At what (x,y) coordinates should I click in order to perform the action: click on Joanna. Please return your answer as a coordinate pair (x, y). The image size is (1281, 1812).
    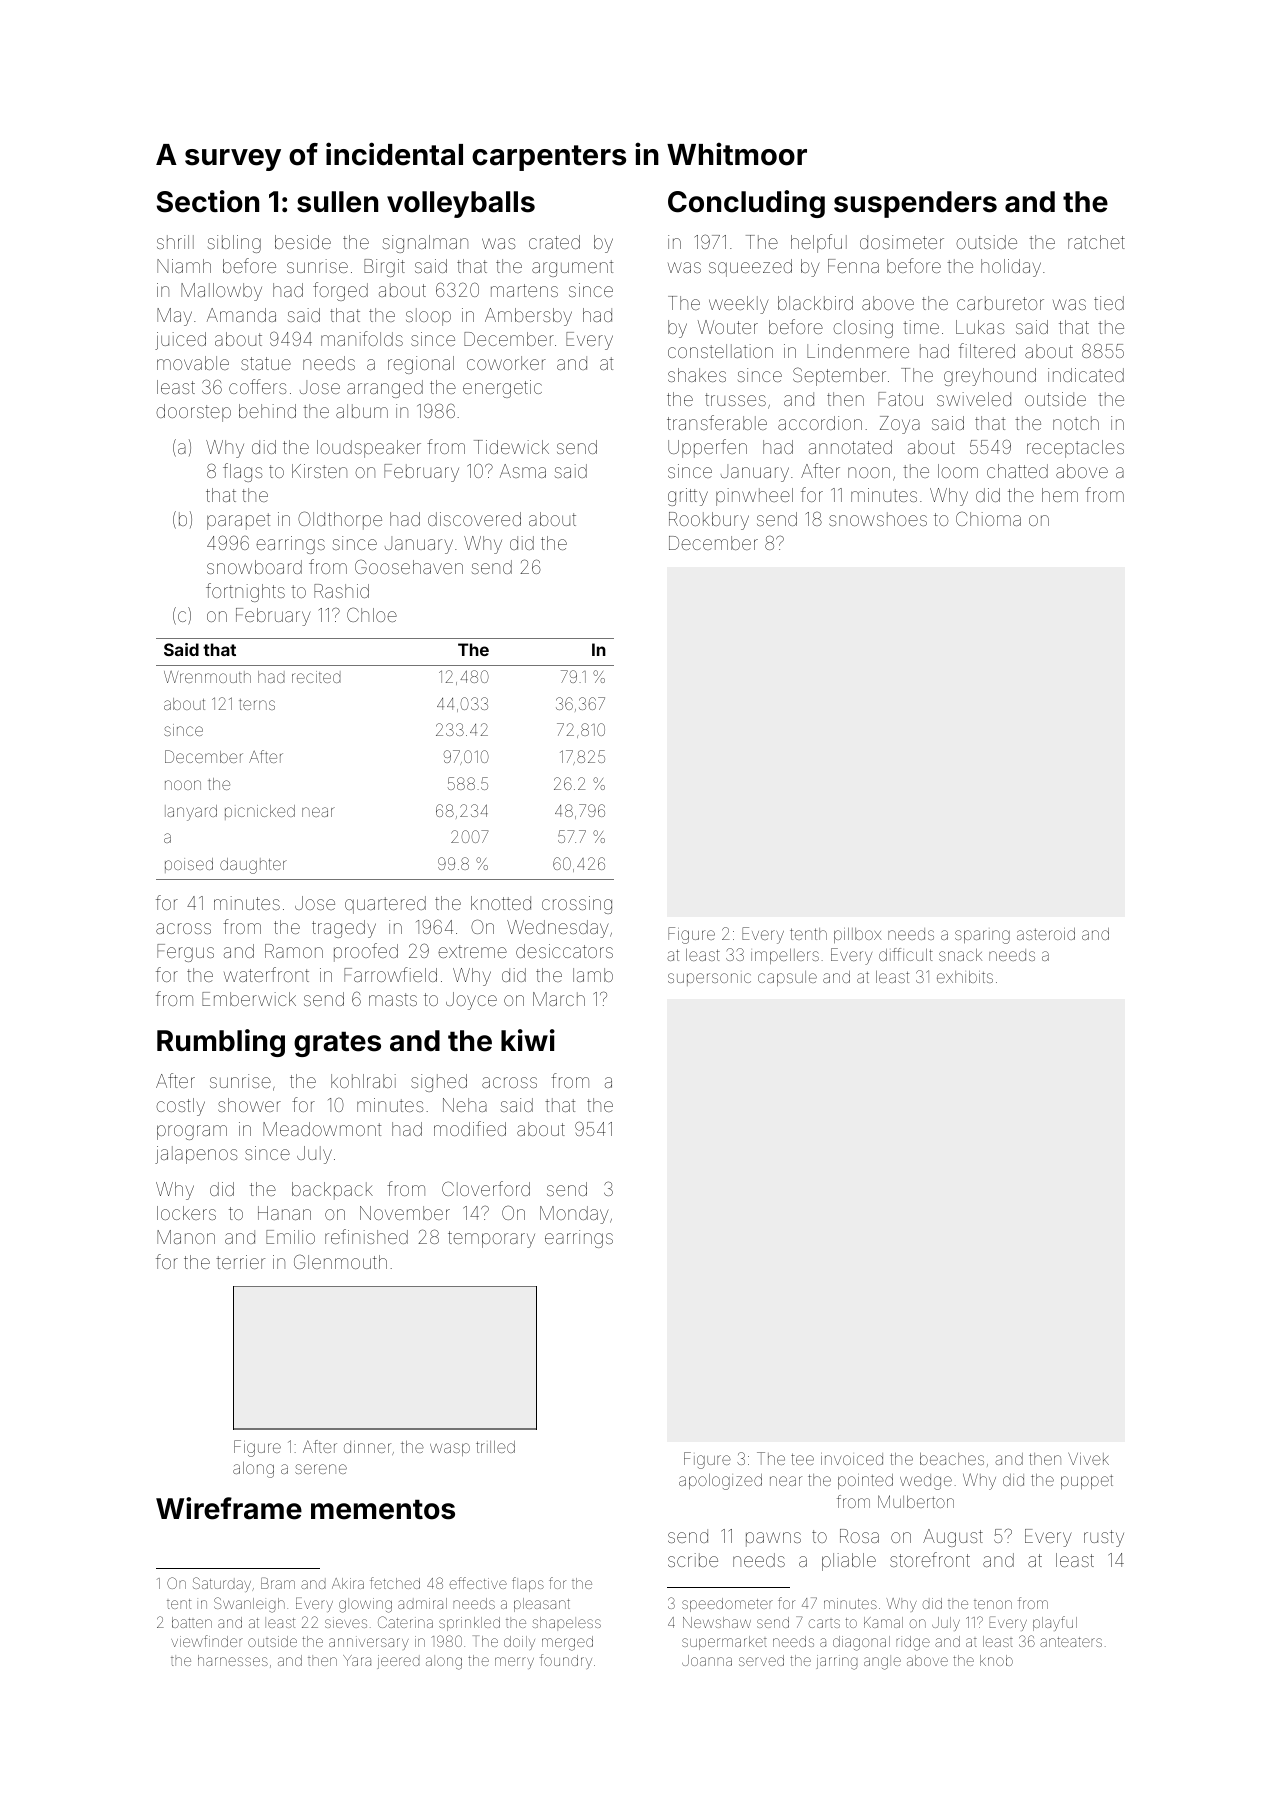
    Looking at the image, I should click on (707, 1660).
